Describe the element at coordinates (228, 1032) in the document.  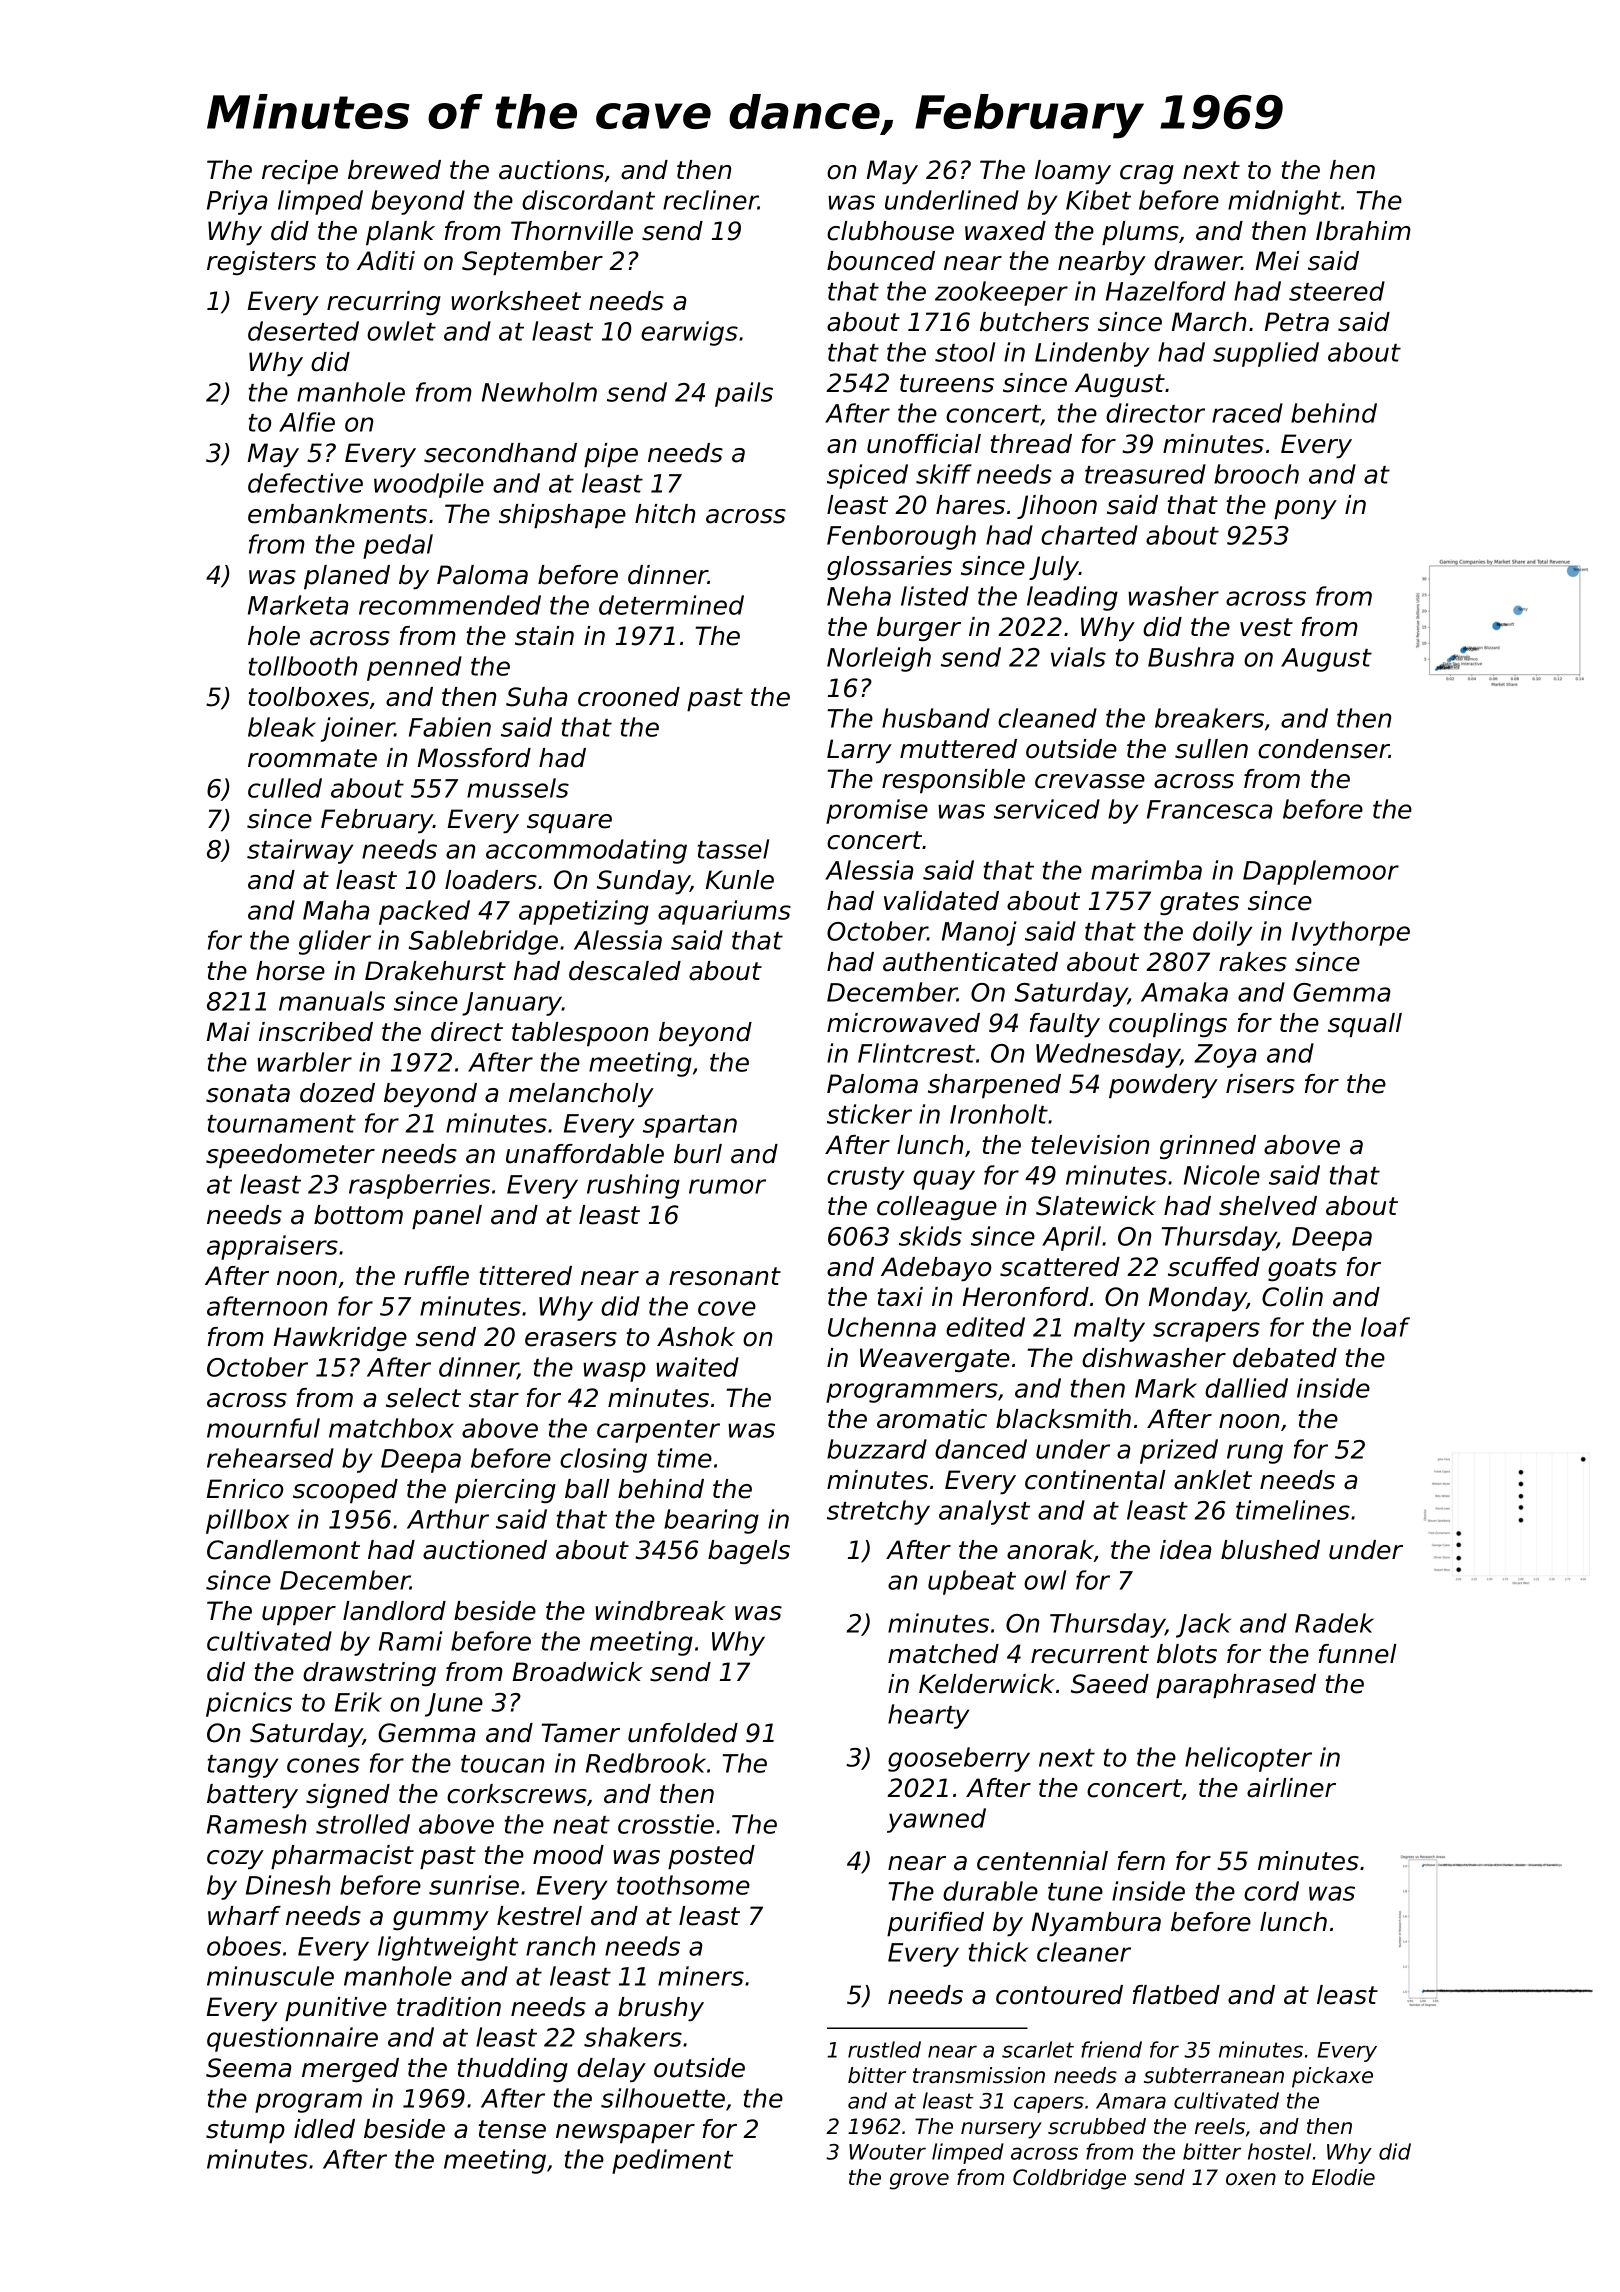
I see `Mai` at that location.
